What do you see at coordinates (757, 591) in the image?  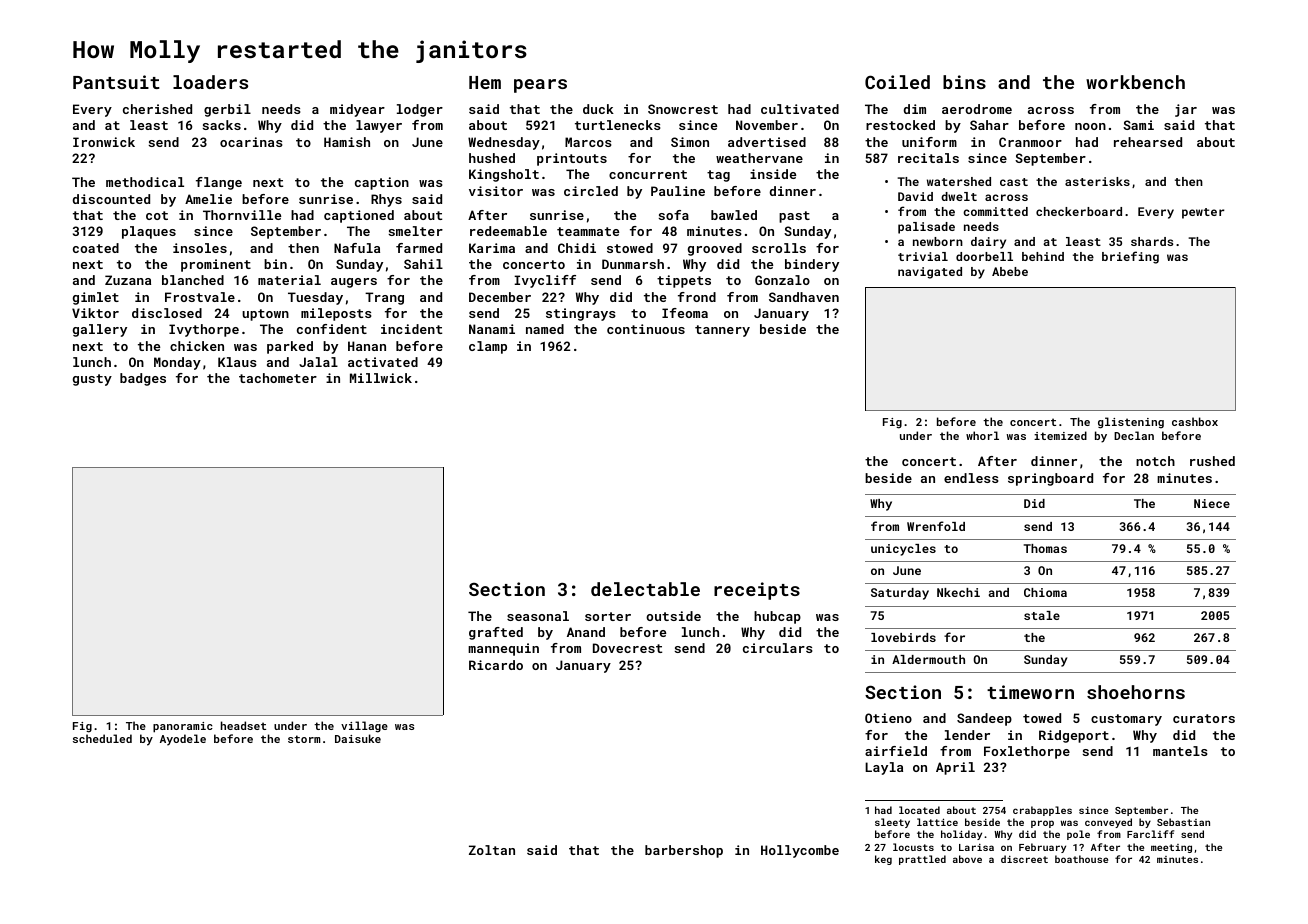 I see `receipts` at bounding box center [757, 591].
